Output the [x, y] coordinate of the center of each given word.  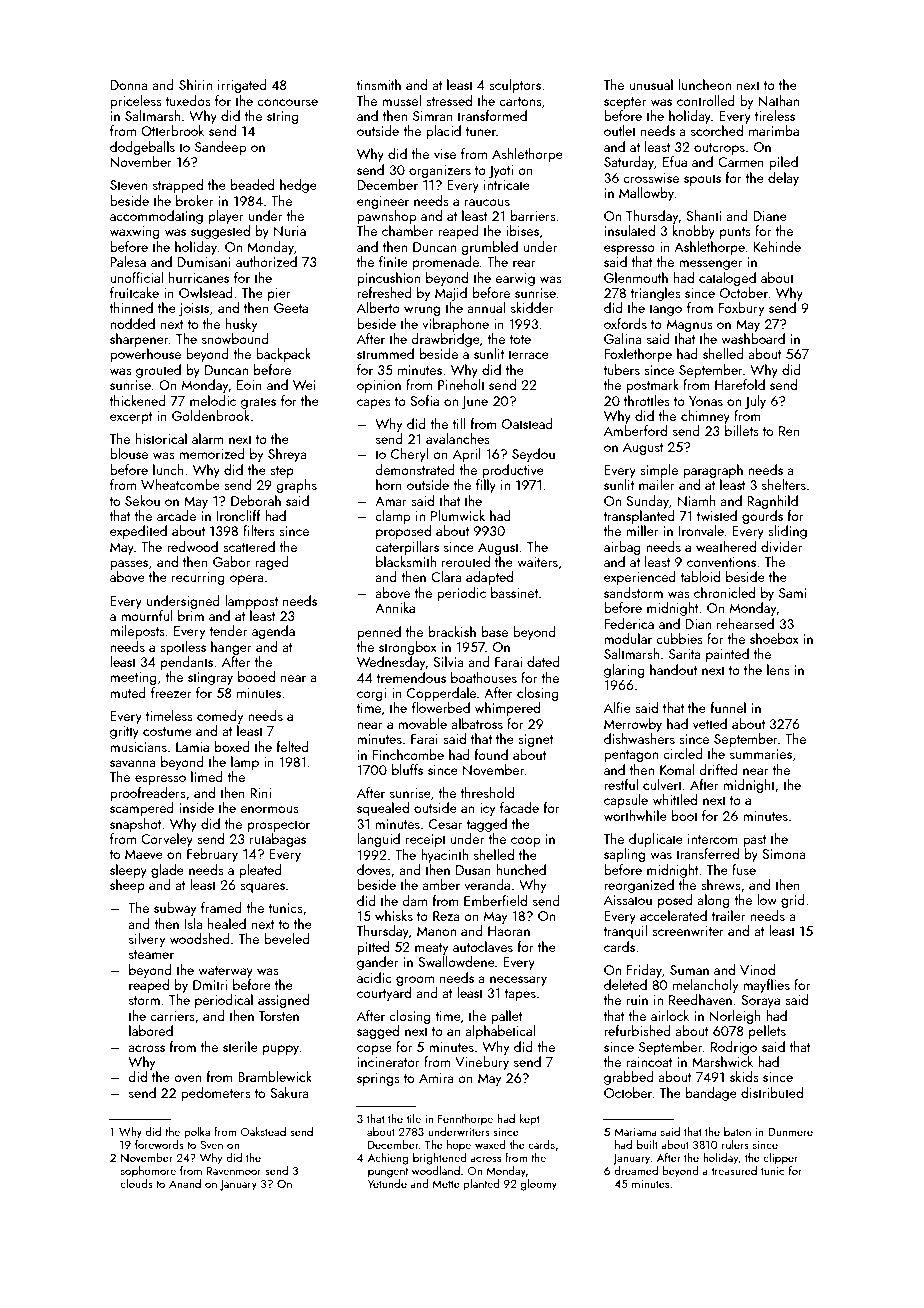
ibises [522, 230]
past [754, 841]
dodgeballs [142, 148]
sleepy [128, 871]
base [495, 631]
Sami [792, 593]
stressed [449, 100]
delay [783, 179]
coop [525, 842]
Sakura [289, 1092]
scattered [249, 546]
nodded [132, 323]
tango [665, 310]
